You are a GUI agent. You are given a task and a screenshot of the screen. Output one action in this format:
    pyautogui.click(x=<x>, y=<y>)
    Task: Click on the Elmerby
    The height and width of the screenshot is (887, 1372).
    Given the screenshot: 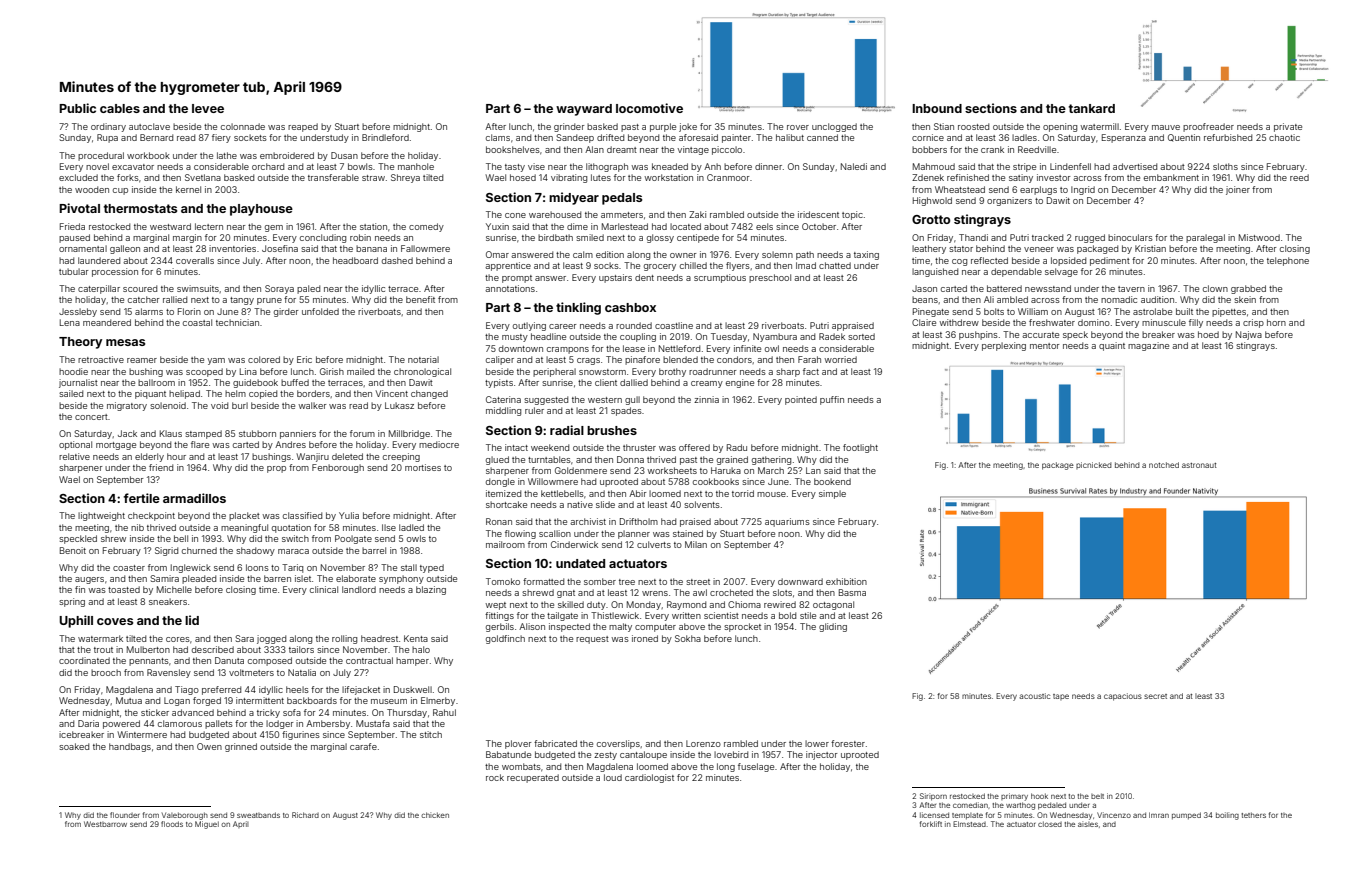 What is the action you would take?
    pyautogui.click(x=438, y=701)
